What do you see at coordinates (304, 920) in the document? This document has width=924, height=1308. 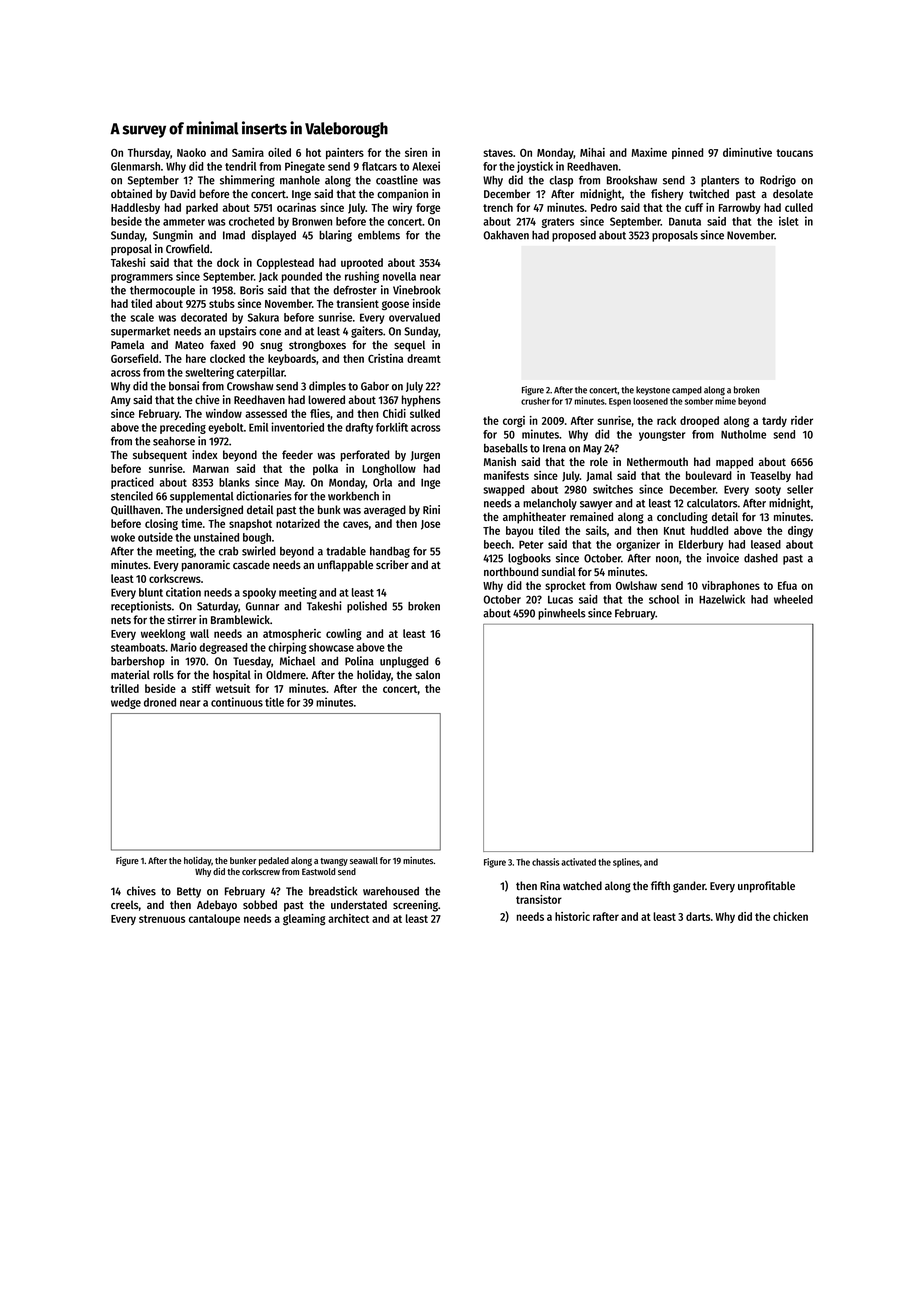 I see `gleaming` at bounding box center [304, 920].
